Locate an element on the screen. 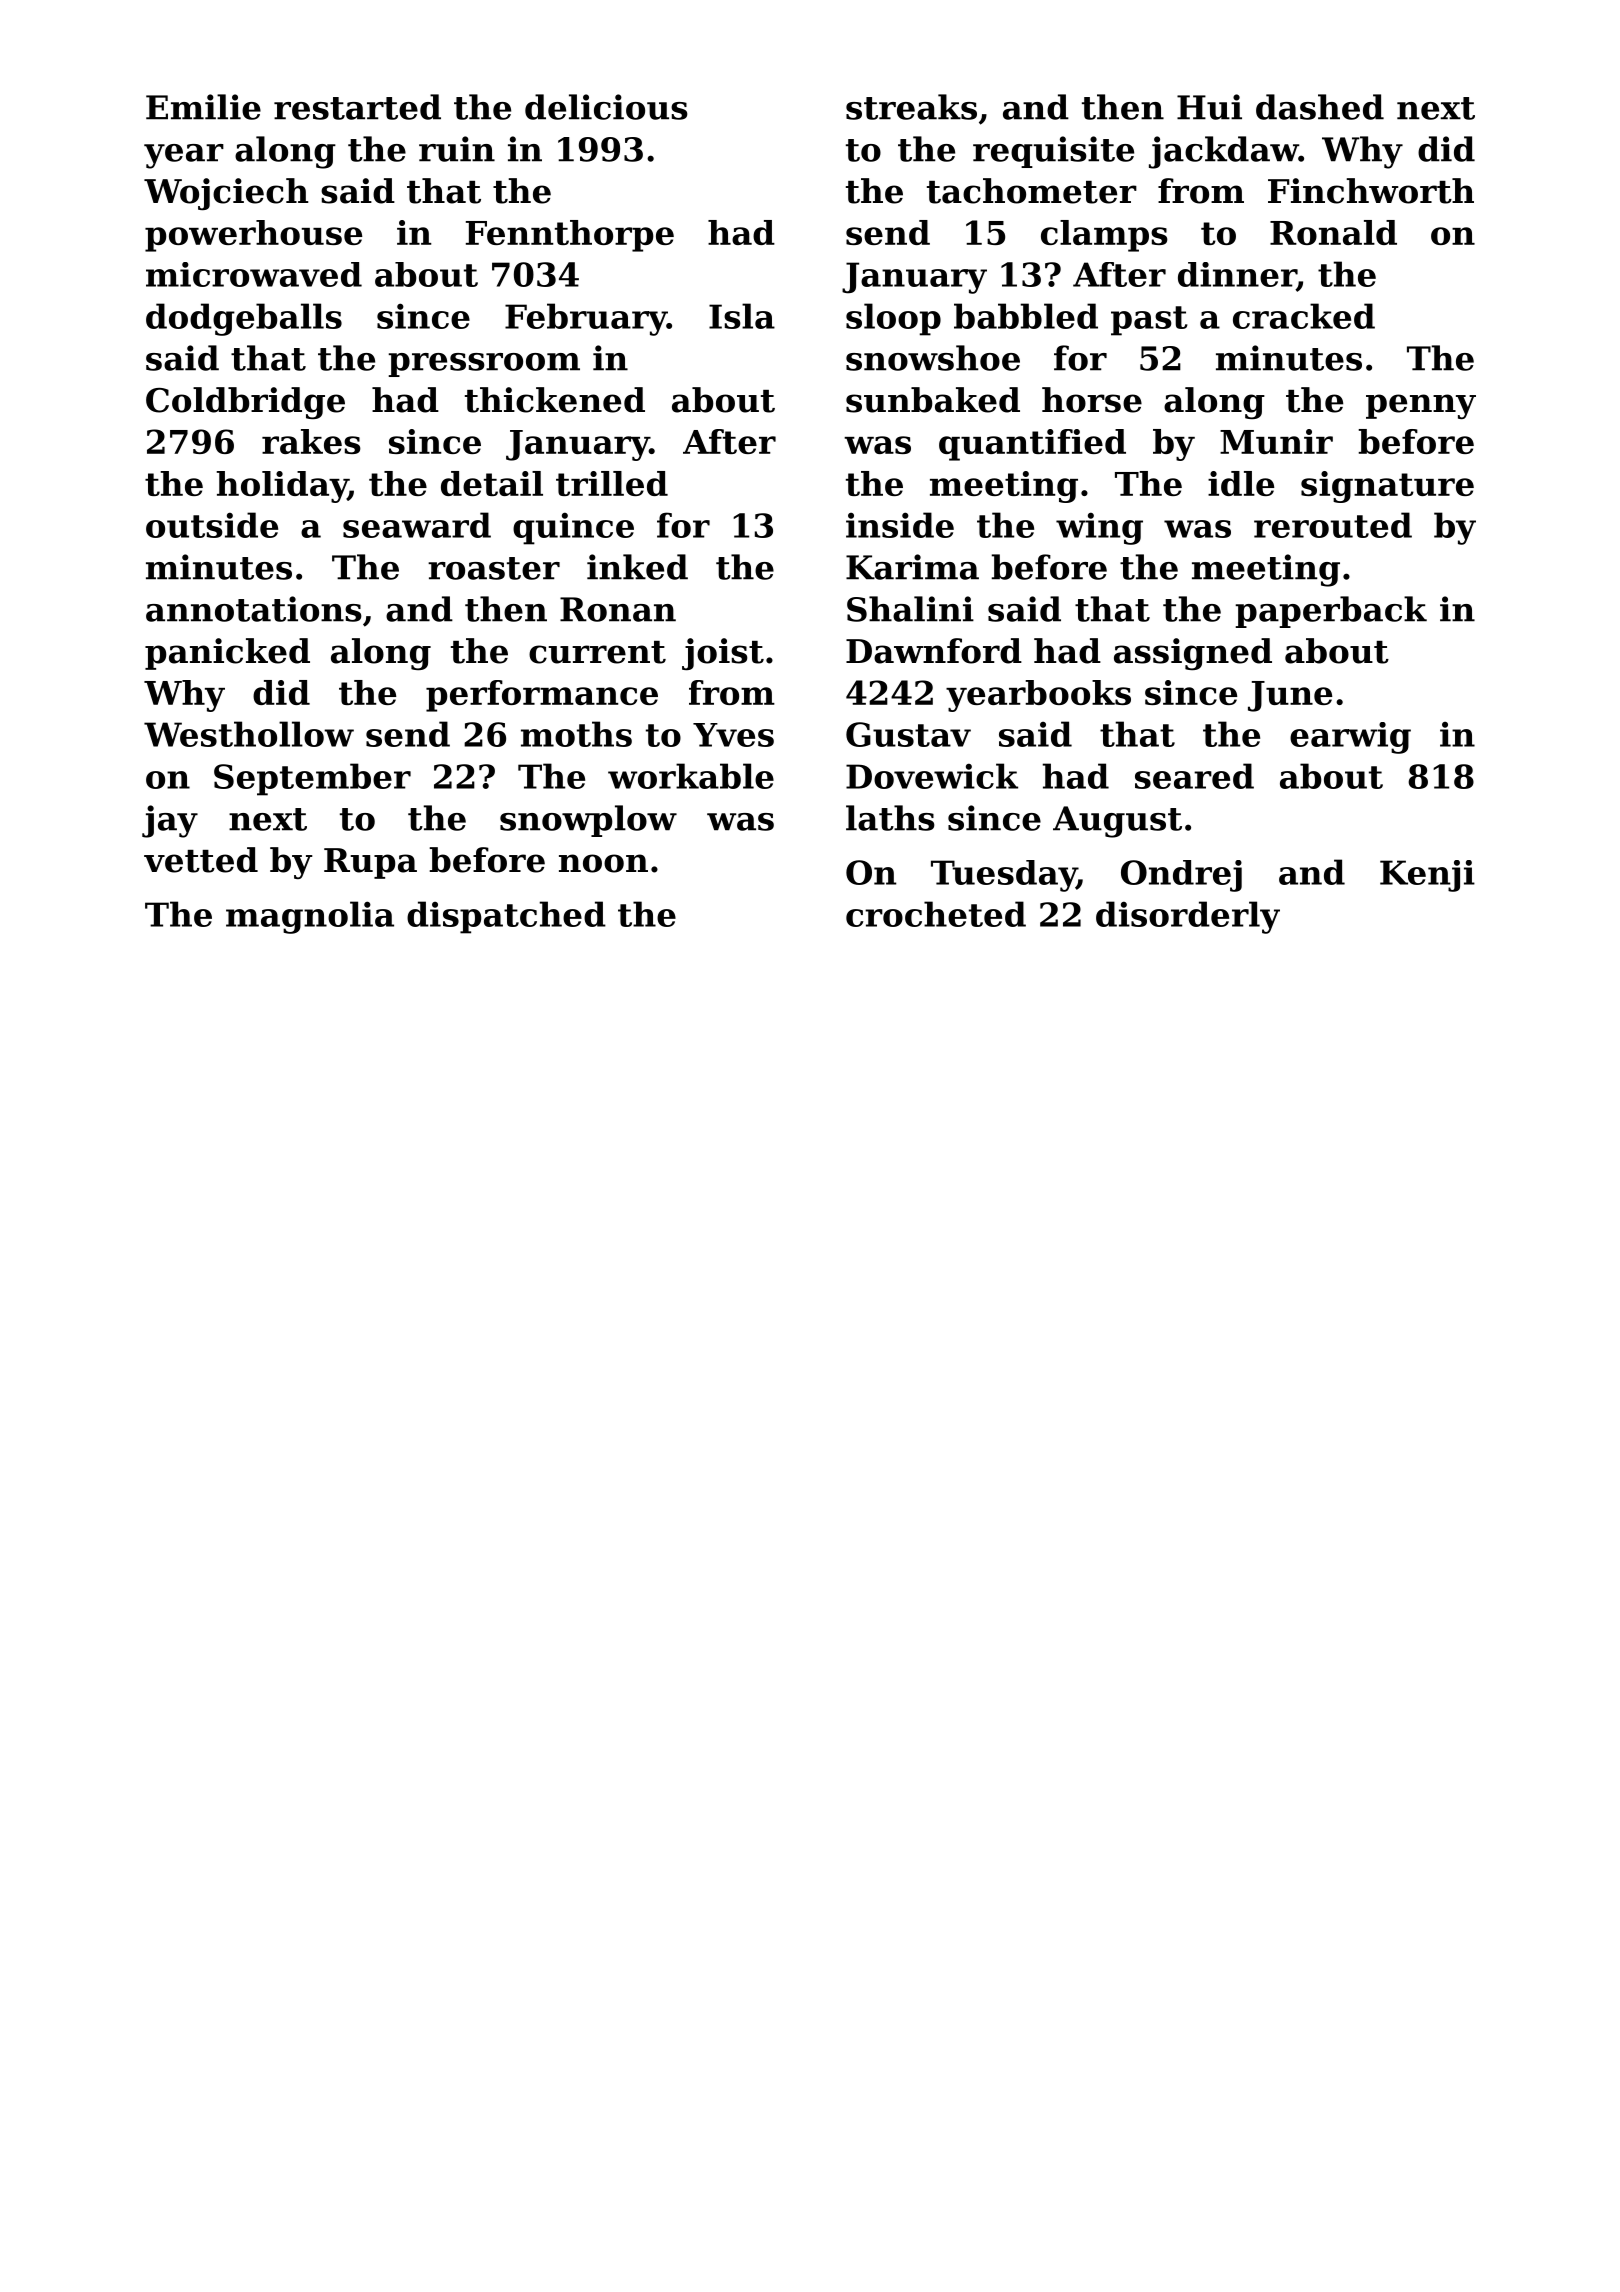 The height and width of the screenshot is (2292, 1620). sloop is located at coordinates (893, 319).
